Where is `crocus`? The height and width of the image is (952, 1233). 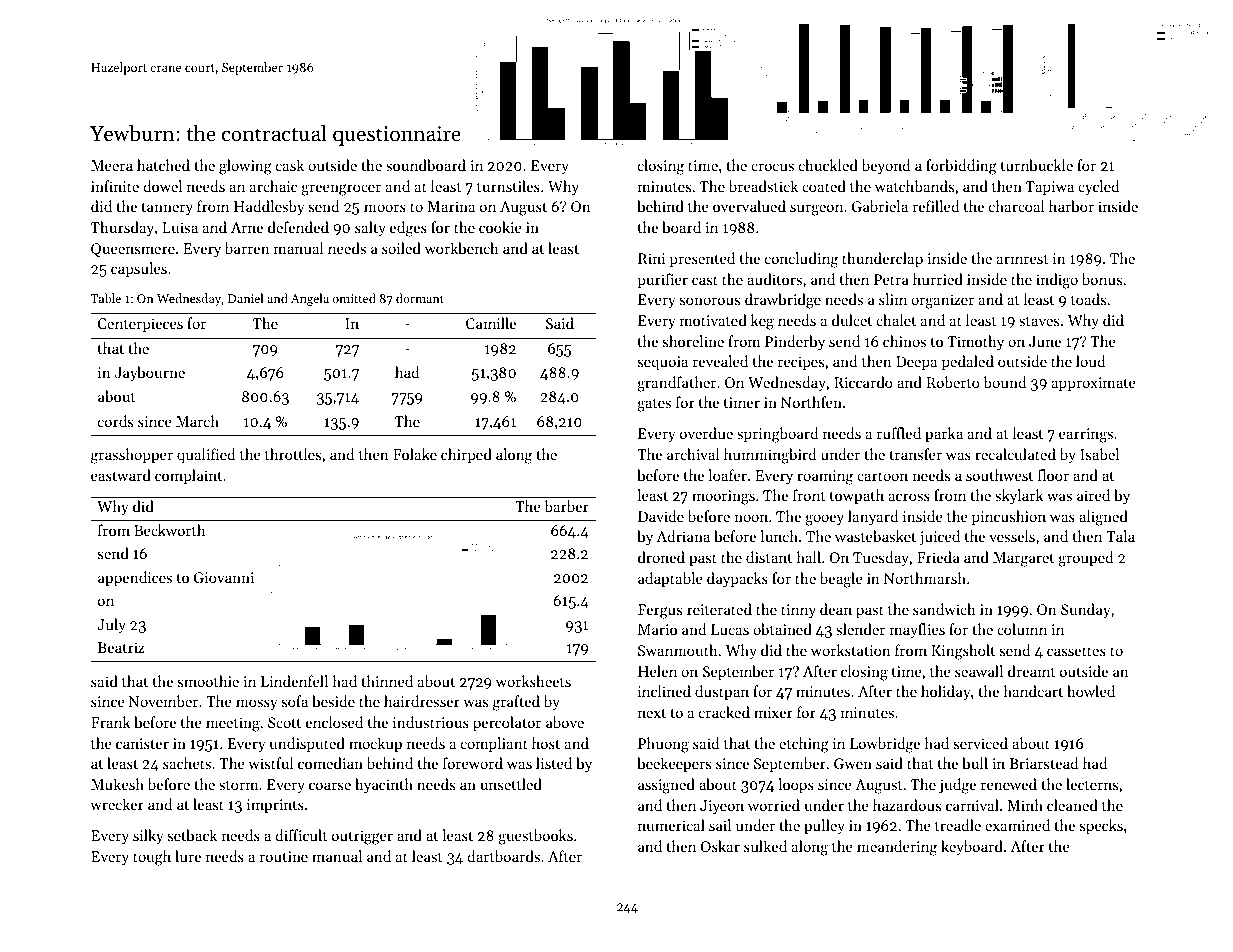
crocus is located at coordinates (772, 167).
